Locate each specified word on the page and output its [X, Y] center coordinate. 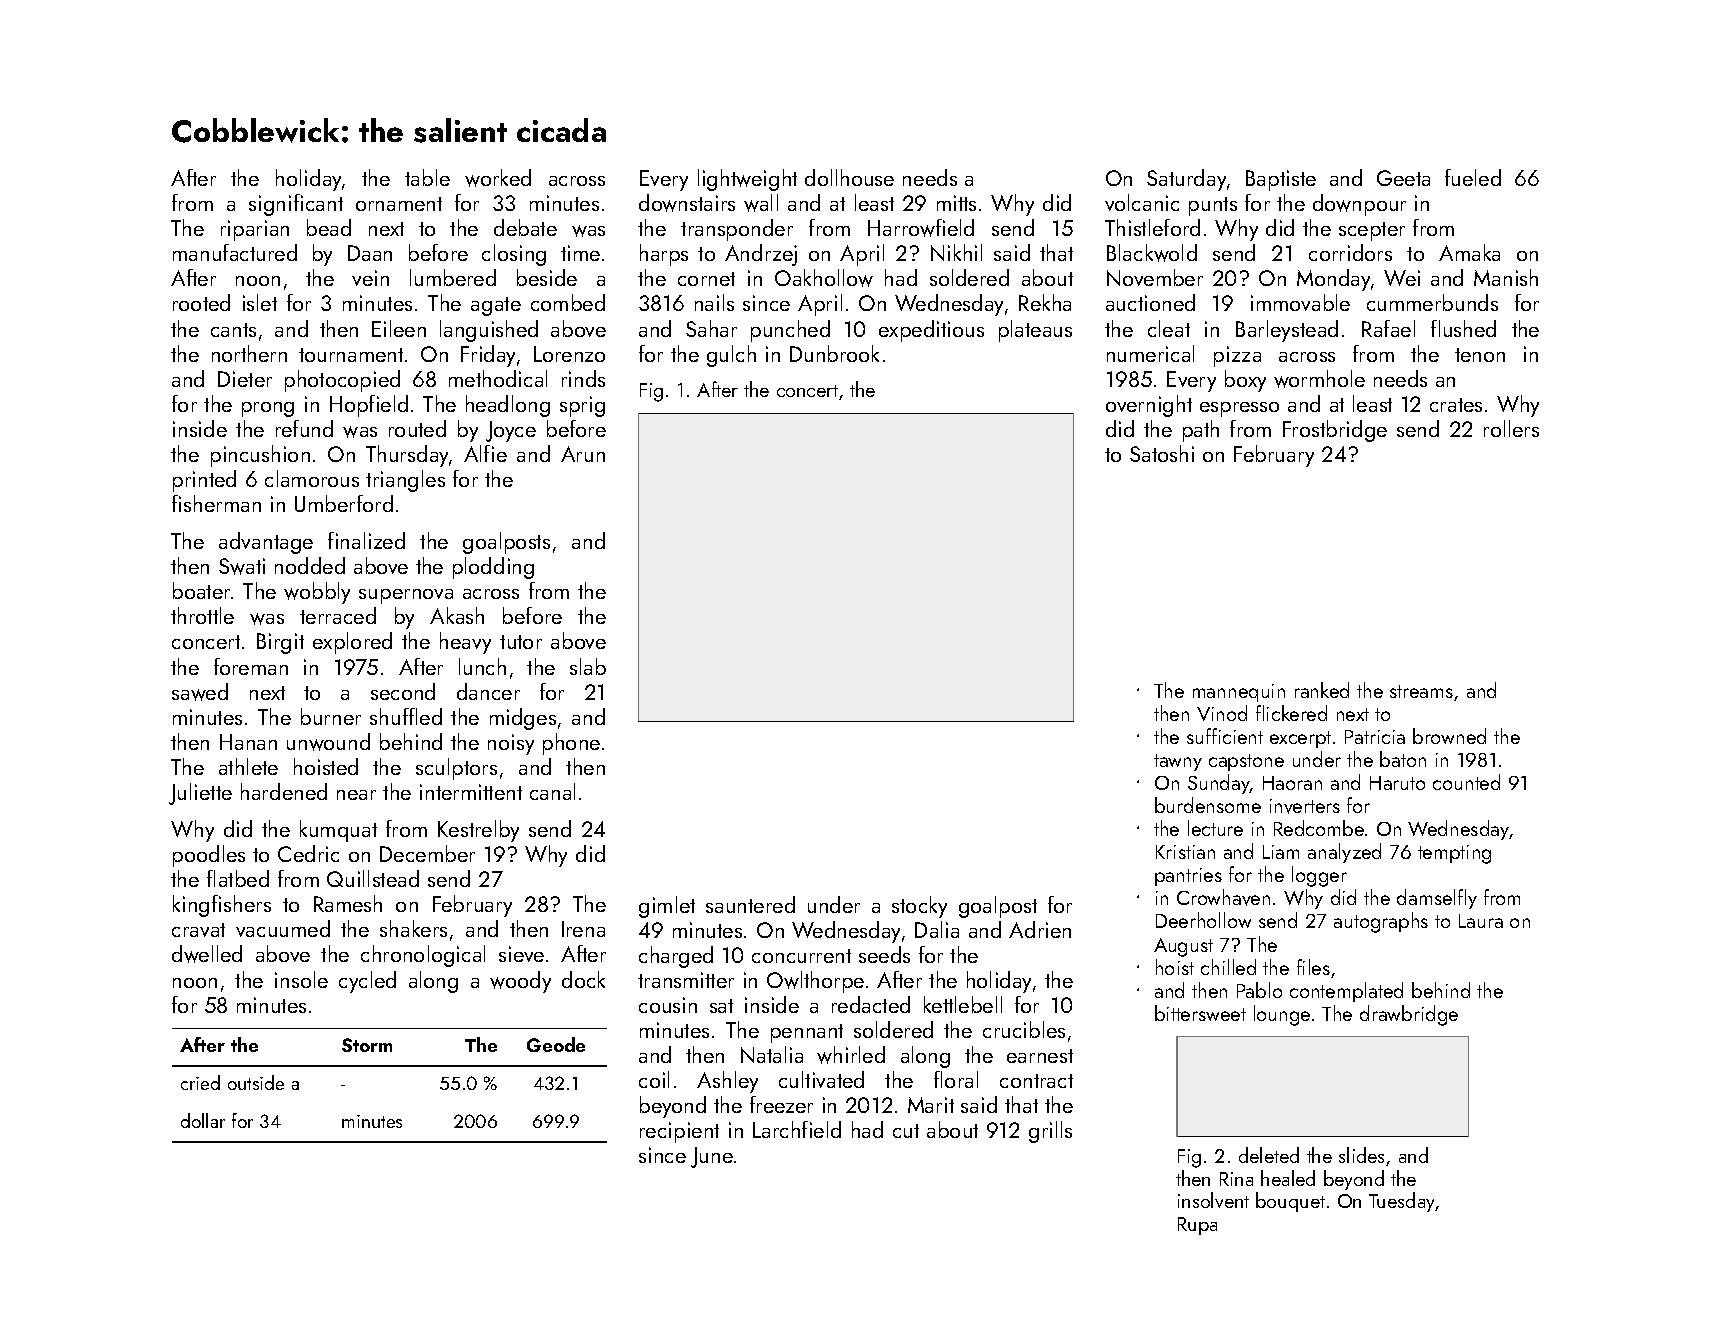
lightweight [747, 180]
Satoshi [1162, 453]
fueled [1473, 177]
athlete [248, 766]
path [1201, 431]
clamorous [312, 478]
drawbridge [1409, 1015]
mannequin [1239, 693]
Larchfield [797, 1129]
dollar [203, 1120]
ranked [1322, 690]
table [427, 177]
